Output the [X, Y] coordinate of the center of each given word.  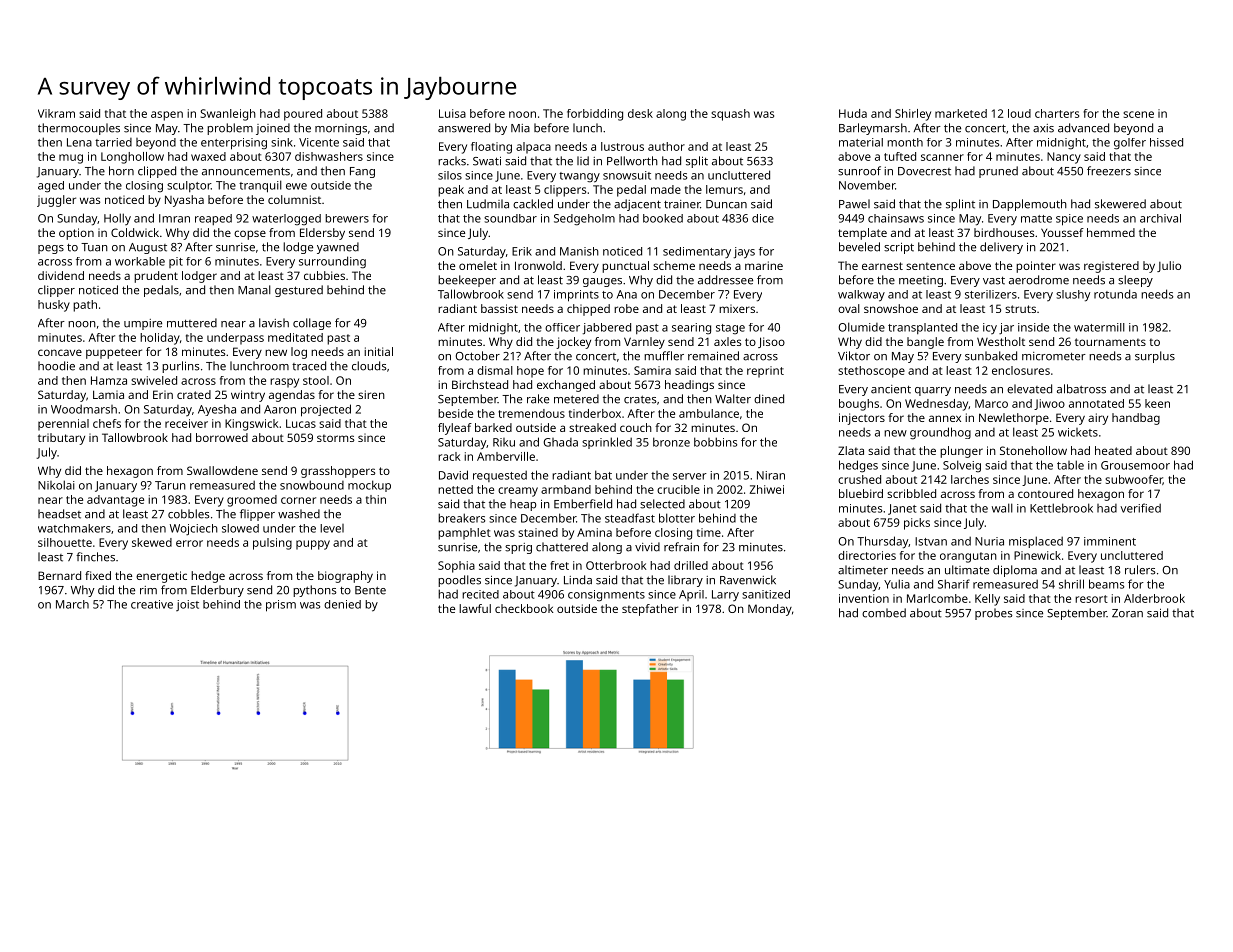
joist [187, 605]
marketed [961, 113]
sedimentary [697, 253]
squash [730, 115]
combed [884, 613]
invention [864, 598]
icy [990, 328]
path [85, 306]
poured [303, 115]
